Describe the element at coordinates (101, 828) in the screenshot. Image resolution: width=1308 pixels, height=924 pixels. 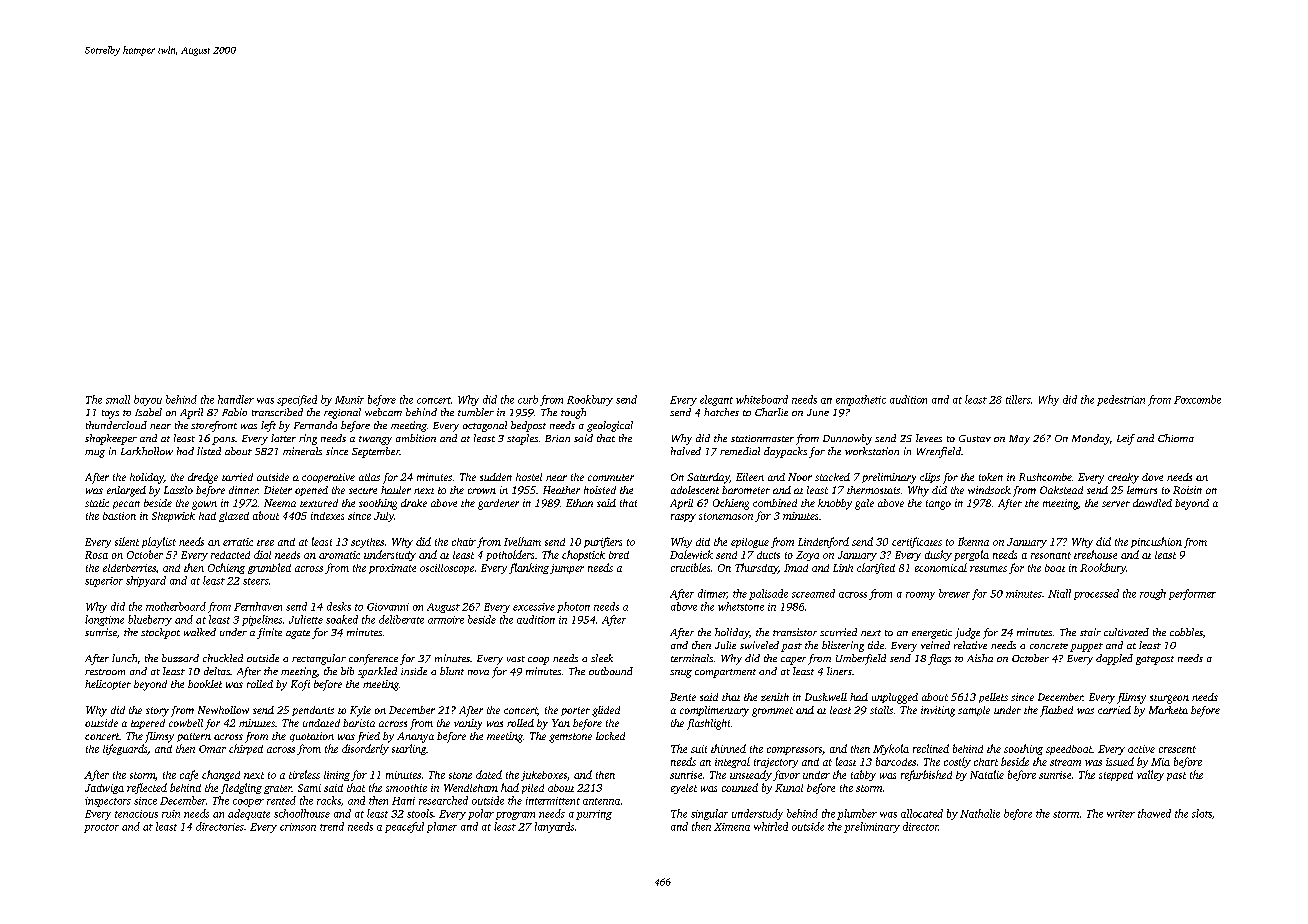
I see `proctor` at that location.
